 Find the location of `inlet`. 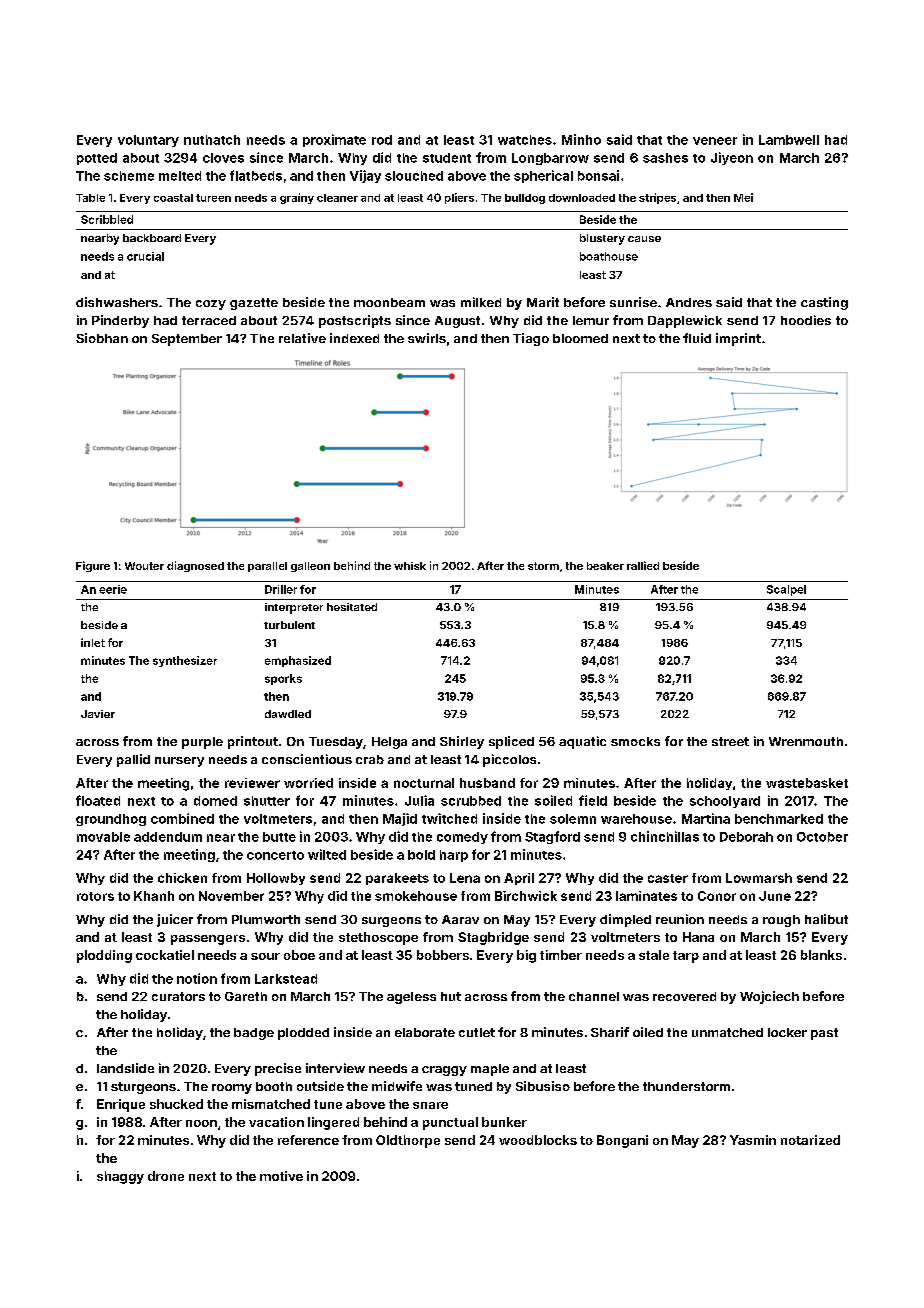

inlet is located at coordinates (93, 642).
